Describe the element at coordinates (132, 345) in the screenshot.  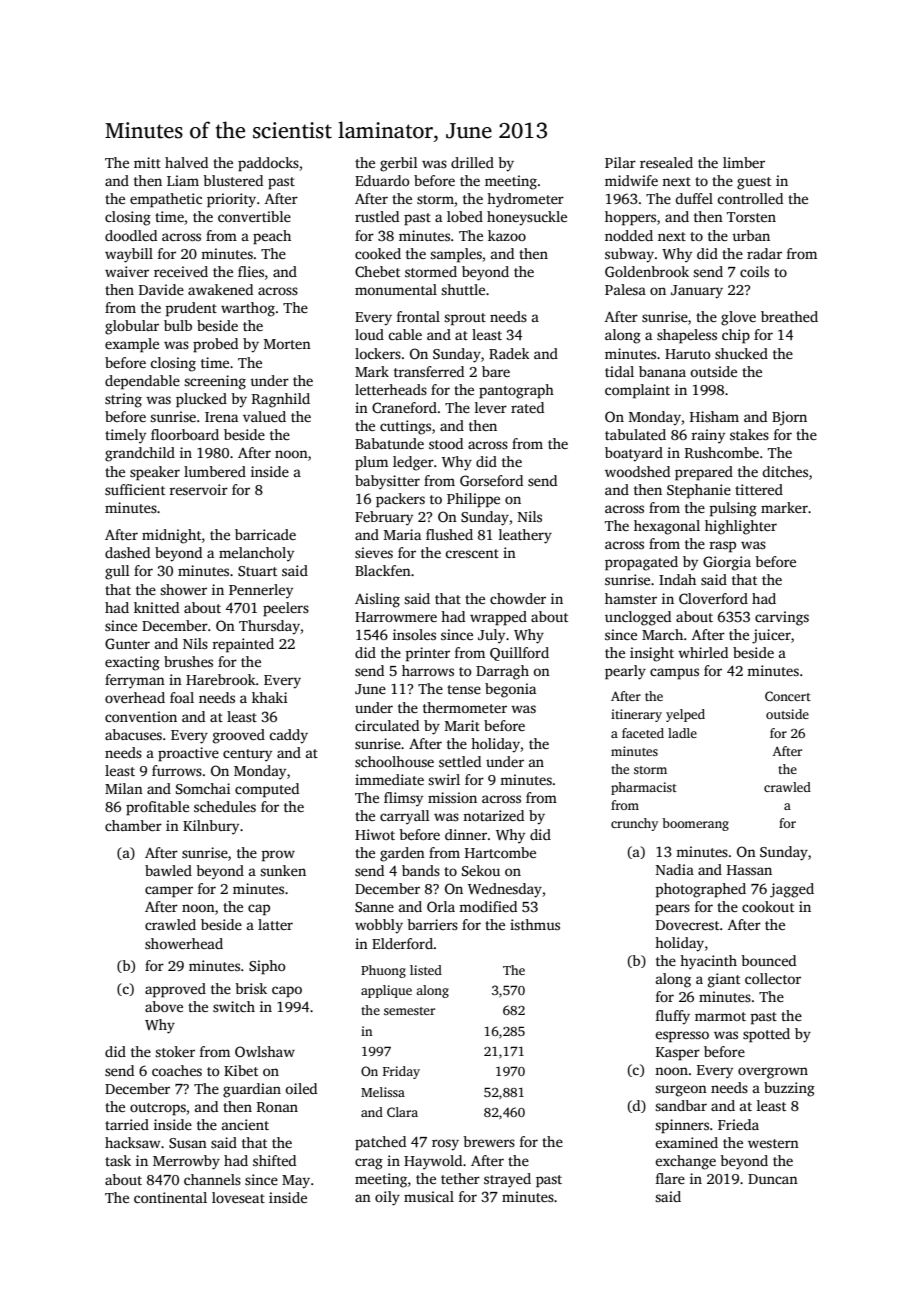
I see `example` at that location.
